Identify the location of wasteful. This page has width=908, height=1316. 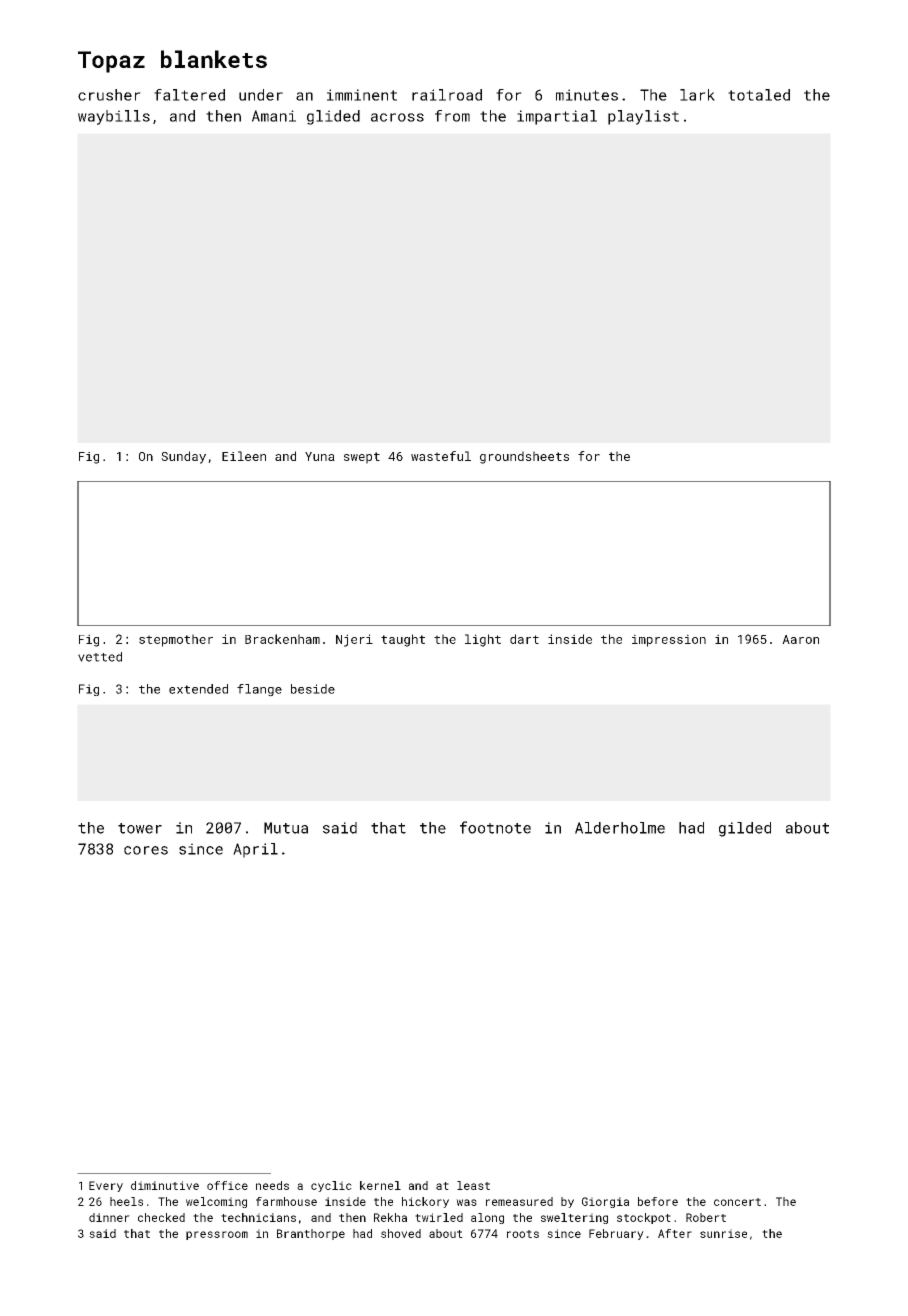
(441, 456).
